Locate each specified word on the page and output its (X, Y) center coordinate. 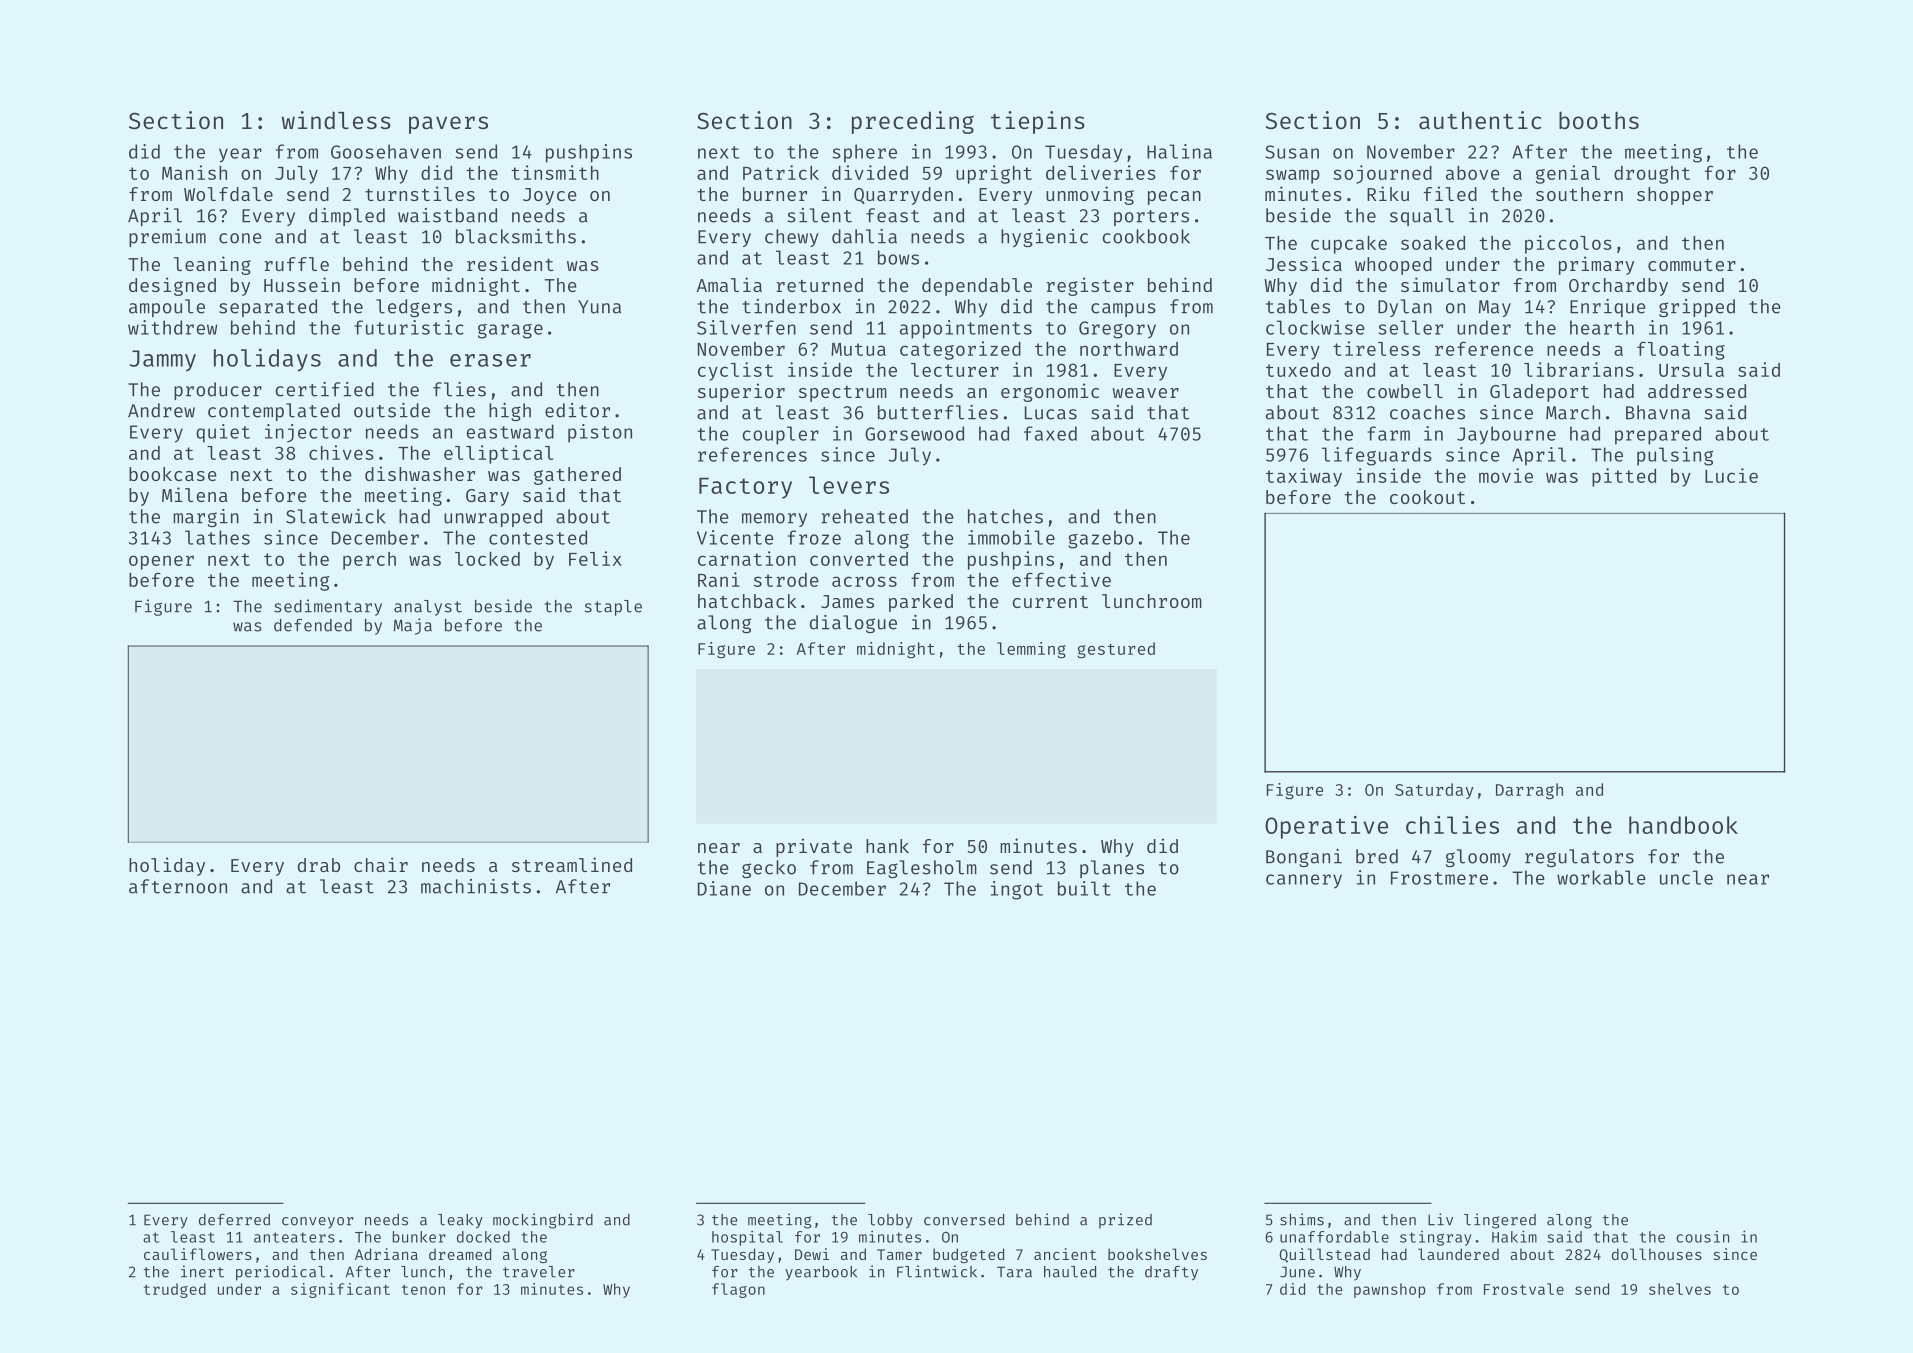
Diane (724, 888)
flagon (738, 1290)
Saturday (1434, 791)
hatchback (747, 601)
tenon (423, 1290)
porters (1151, 218)
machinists (476, 886)
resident (510, 263)
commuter (1692, 265)
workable (1601, 877)
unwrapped (493, 518)
